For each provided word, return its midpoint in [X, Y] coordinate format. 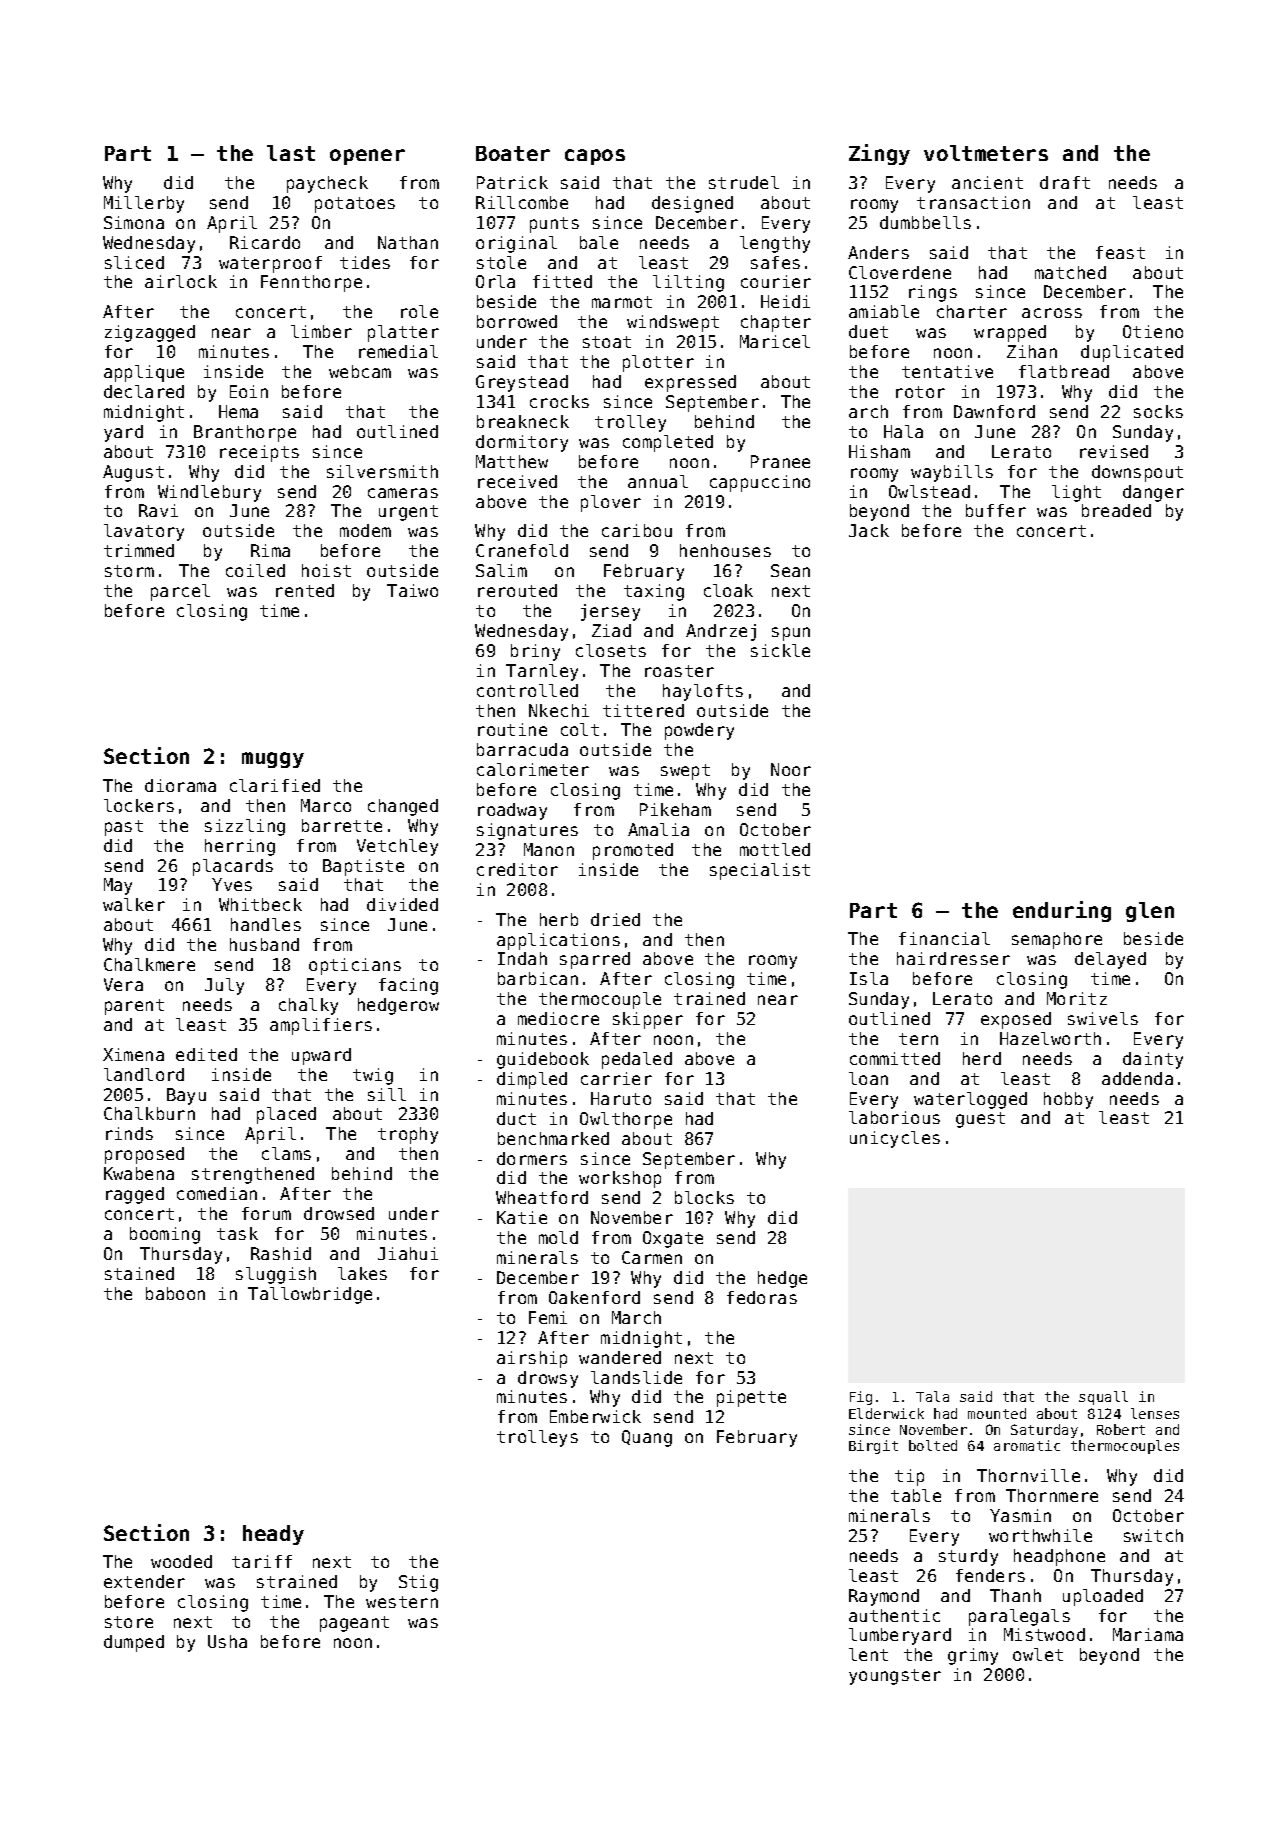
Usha [227, 1641]
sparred [595, 960]
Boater [513, 153]
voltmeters [986, 153]
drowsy [548, 1379]
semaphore [1057, 940]
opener [367, 157]
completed [668, 443]
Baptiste [363, 867]
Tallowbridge [310, 1295]
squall [1103, 1398]
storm [129, 571]
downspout [1137, 473]
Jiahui [408, 1253]
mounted [997, 1413]
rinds [129, 1133]
